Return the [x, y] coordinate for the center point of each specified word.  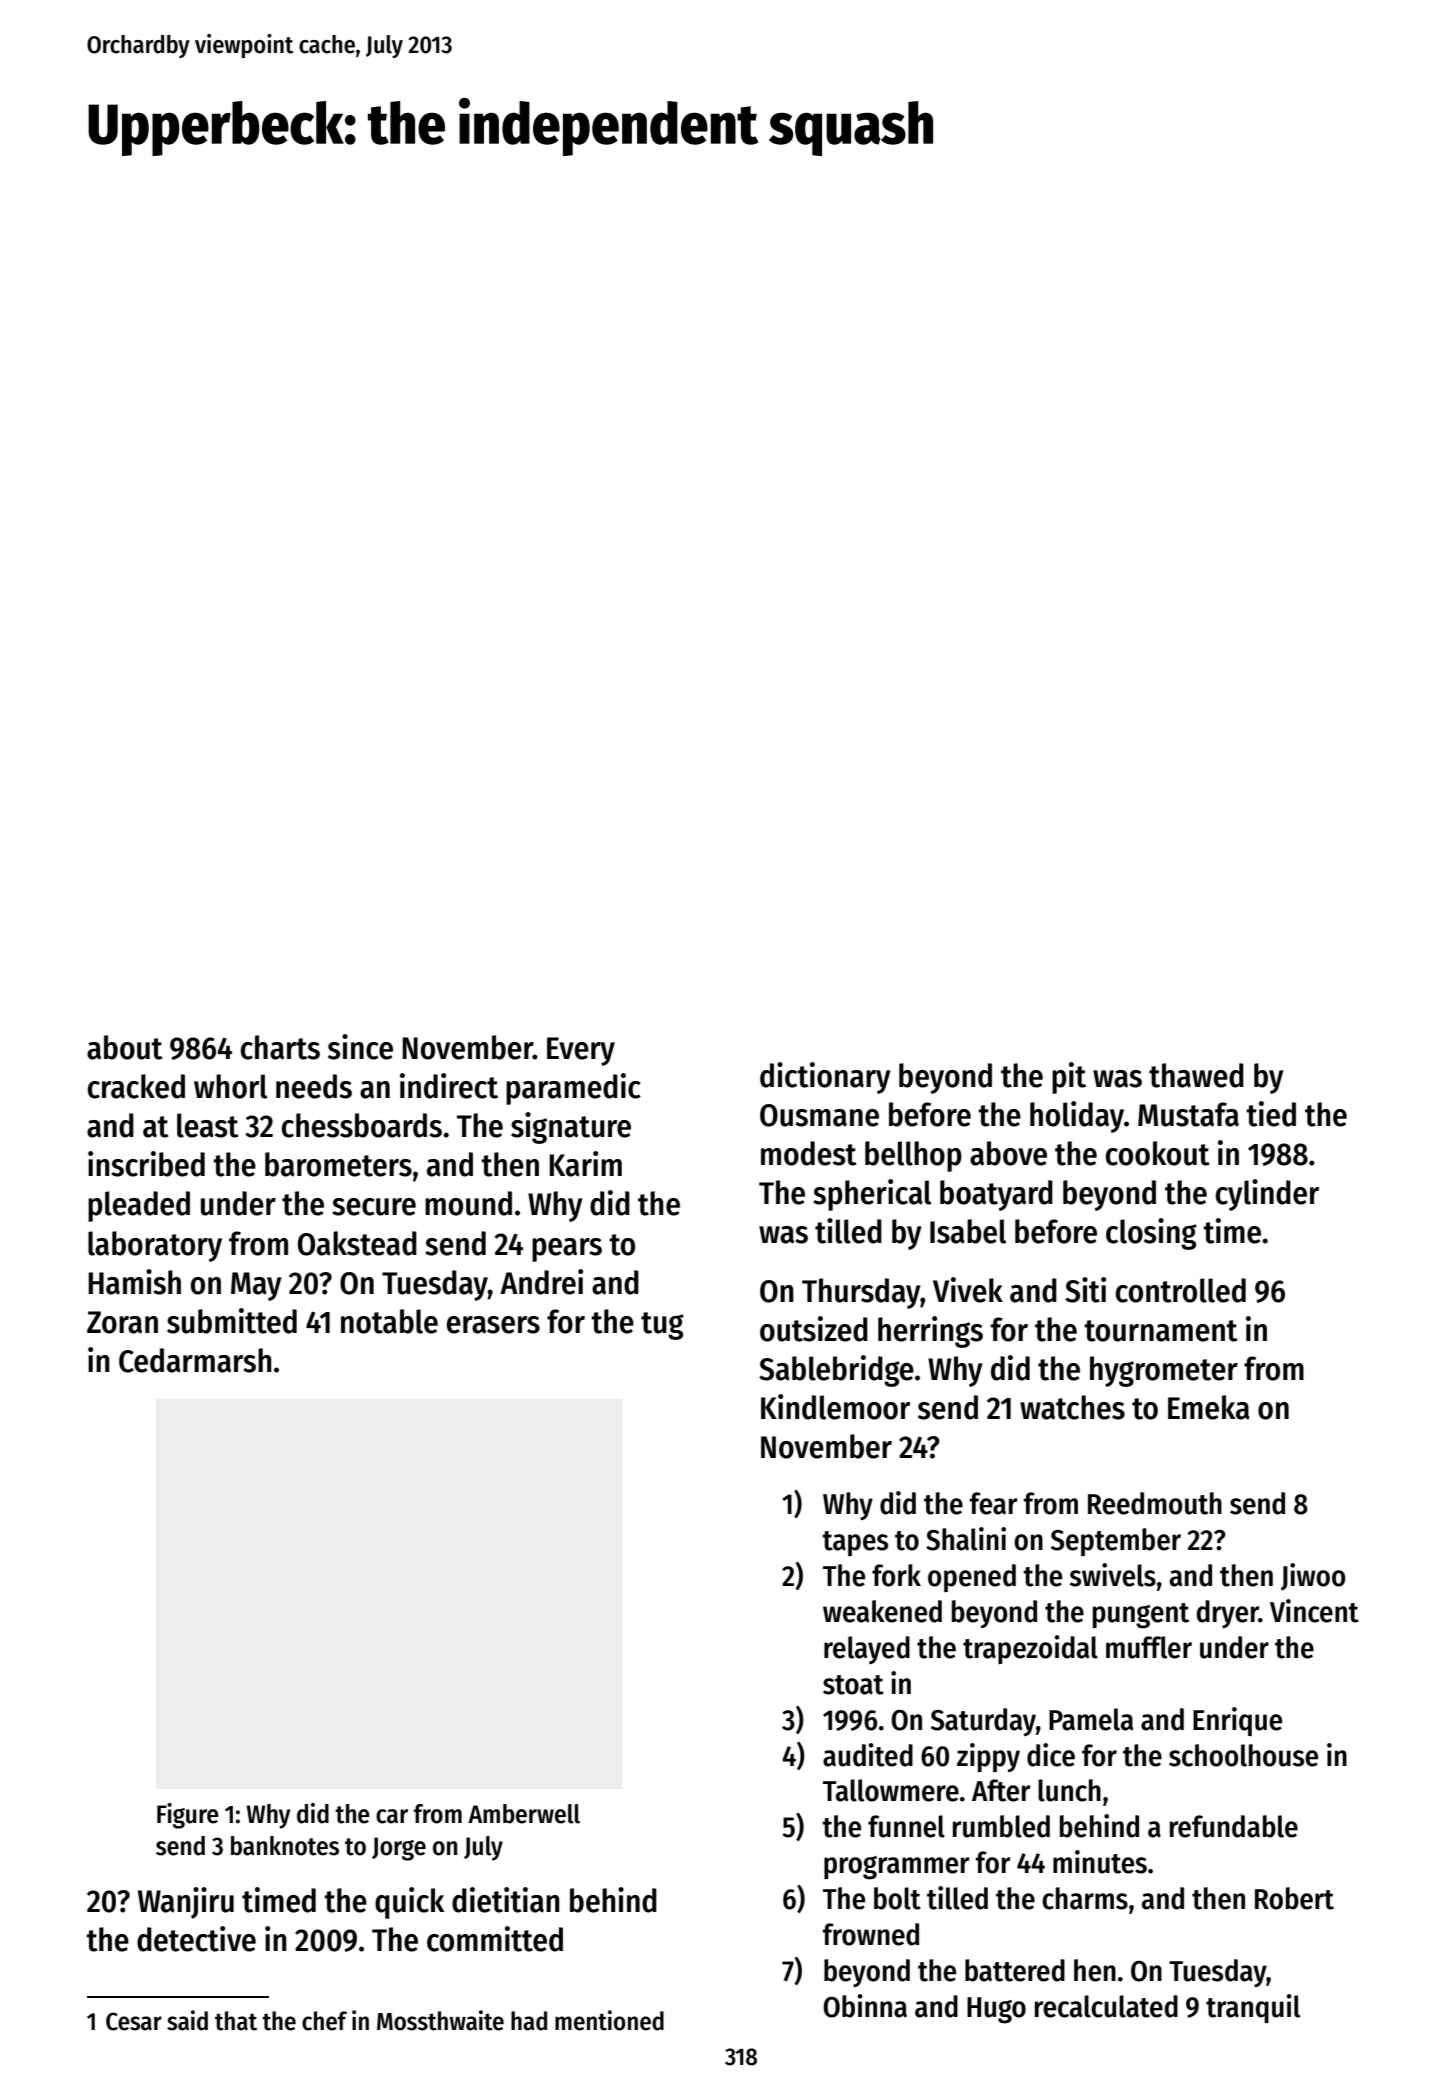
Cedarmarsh [195, 1360]
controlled [1181, 1290]
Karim [585, 1164]
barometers [338, 1164]
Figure [188, 1816]
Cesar [134, 2021]
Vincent [1314, 1611]
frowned [870, 1934]
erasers [493, 1325]
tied [1271, 1114]
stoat [853, 1685]
